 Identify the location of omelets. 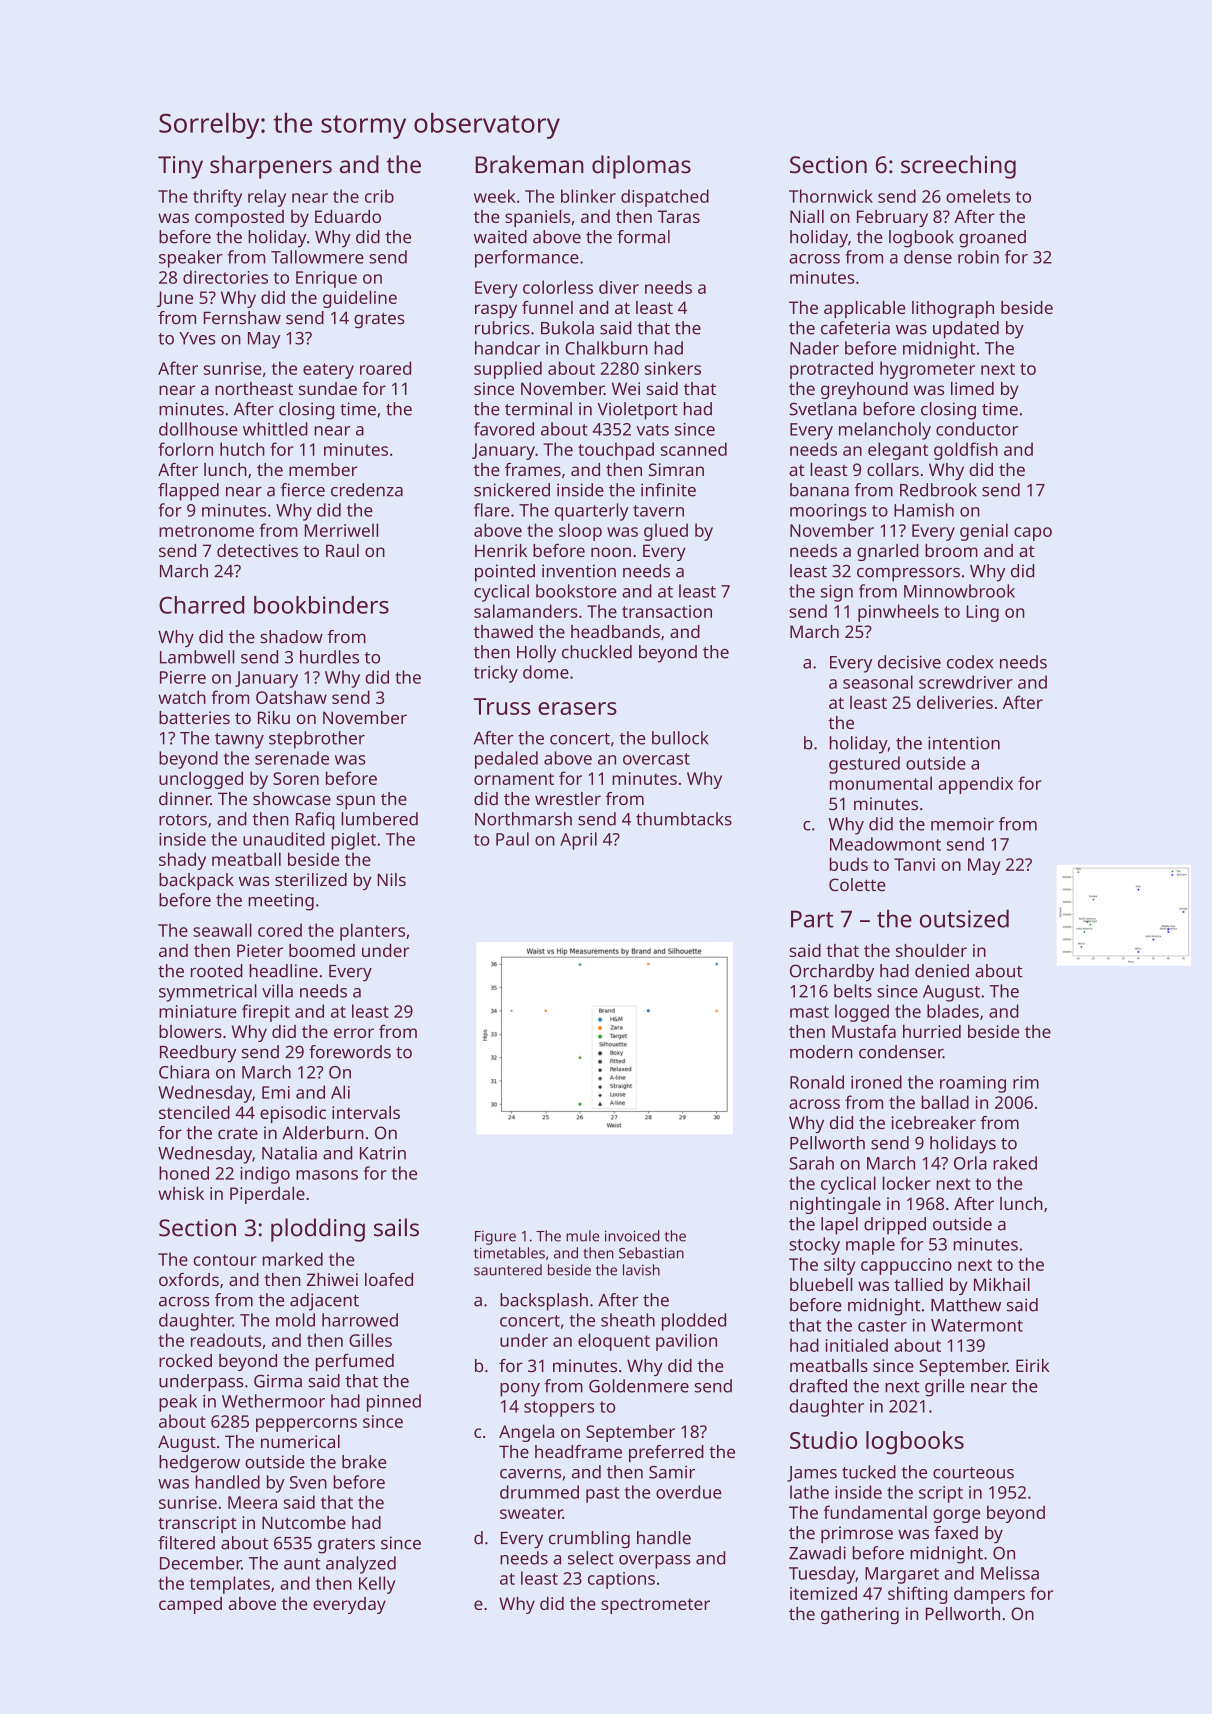
(978, 196).
